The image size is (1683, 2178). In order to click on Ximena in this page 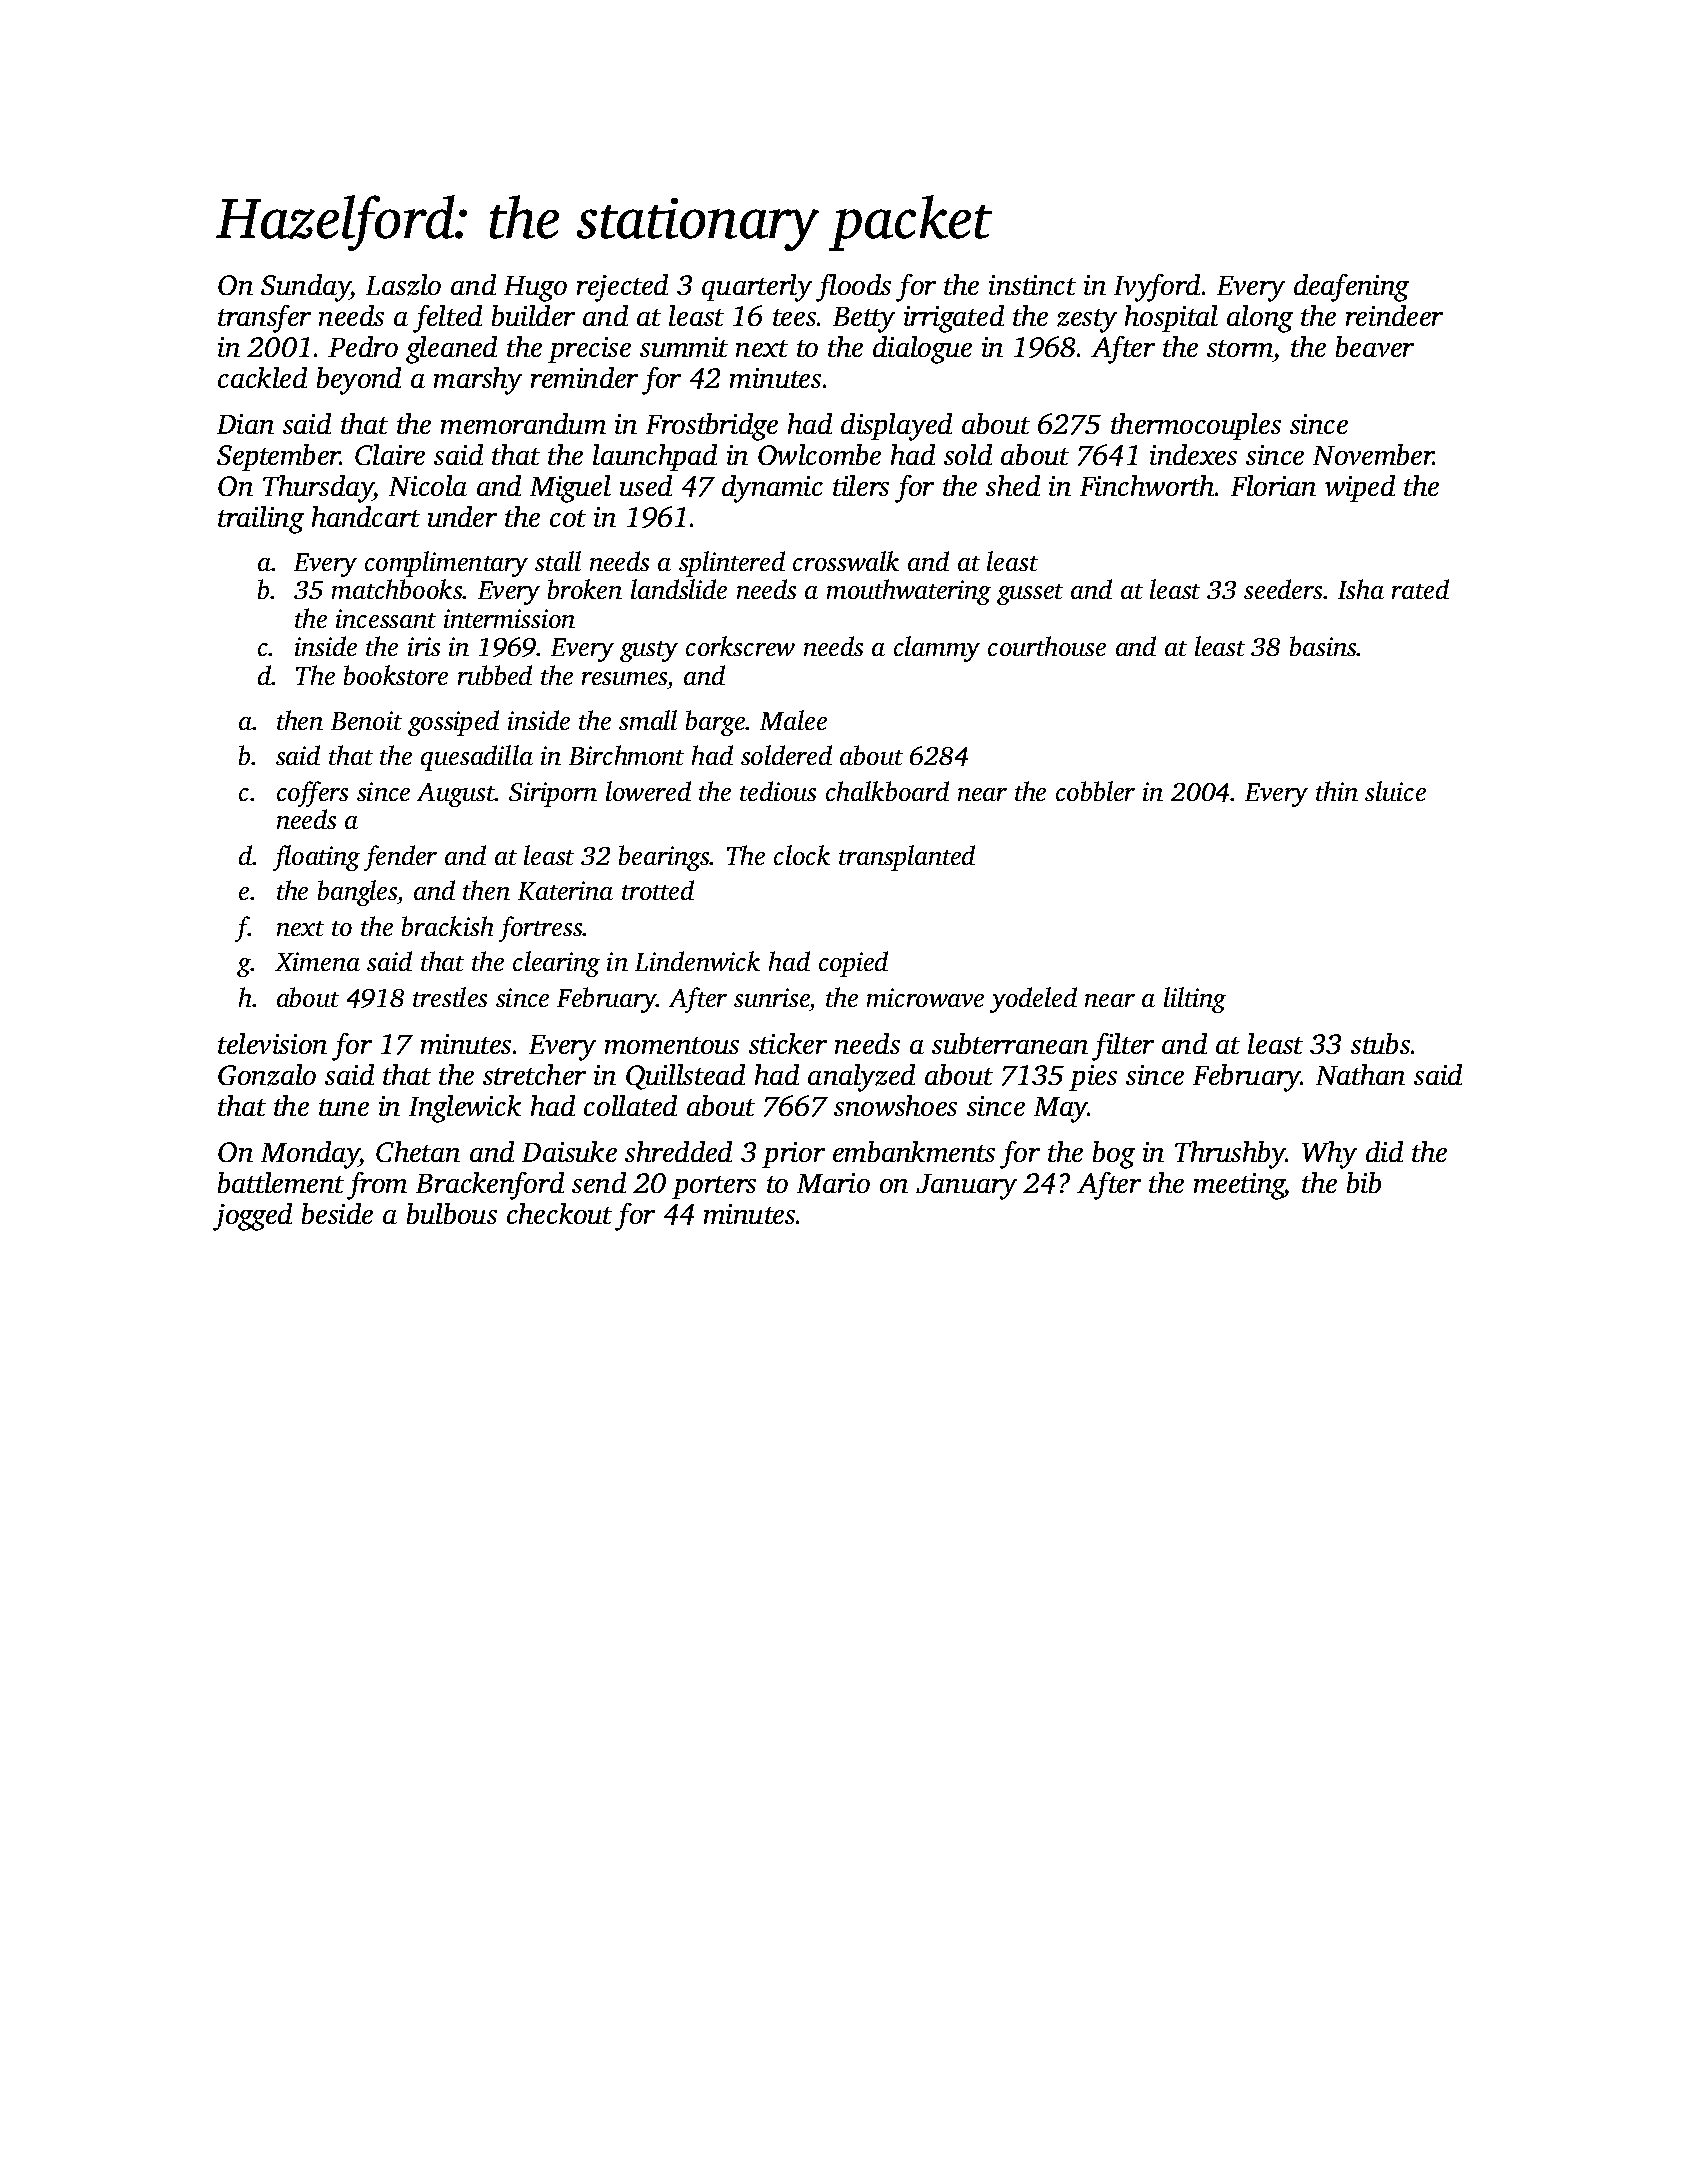, I will do `click(317, 961)`.
